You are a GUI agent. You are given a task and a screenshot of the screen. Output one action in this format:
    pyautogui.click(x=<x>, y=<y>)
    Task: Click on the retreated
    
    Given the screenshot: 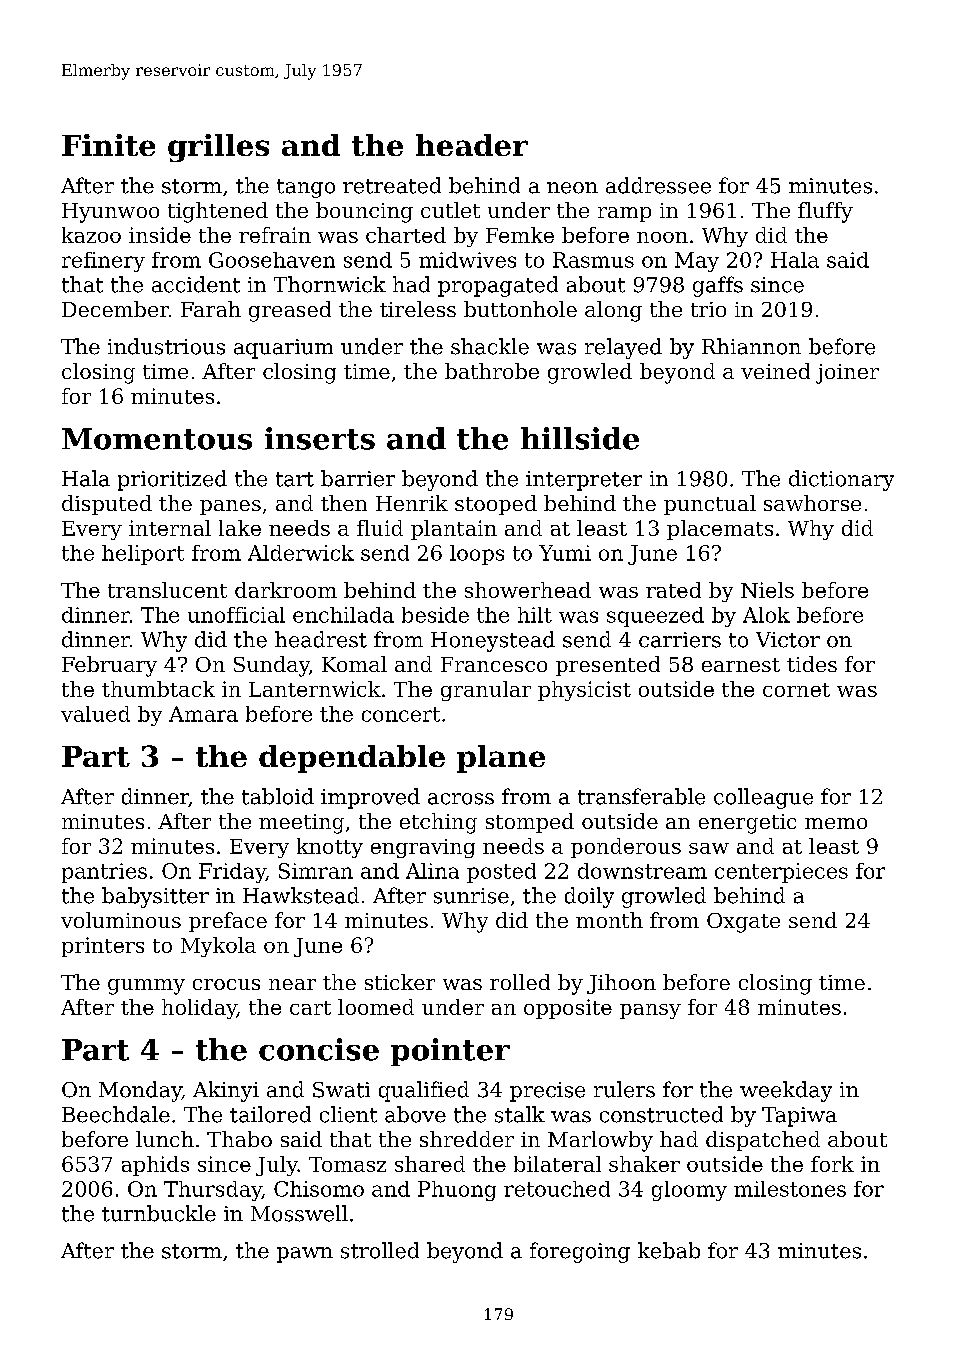 What is the action you would take?
    pyautogui.click(x=392, y=185)
